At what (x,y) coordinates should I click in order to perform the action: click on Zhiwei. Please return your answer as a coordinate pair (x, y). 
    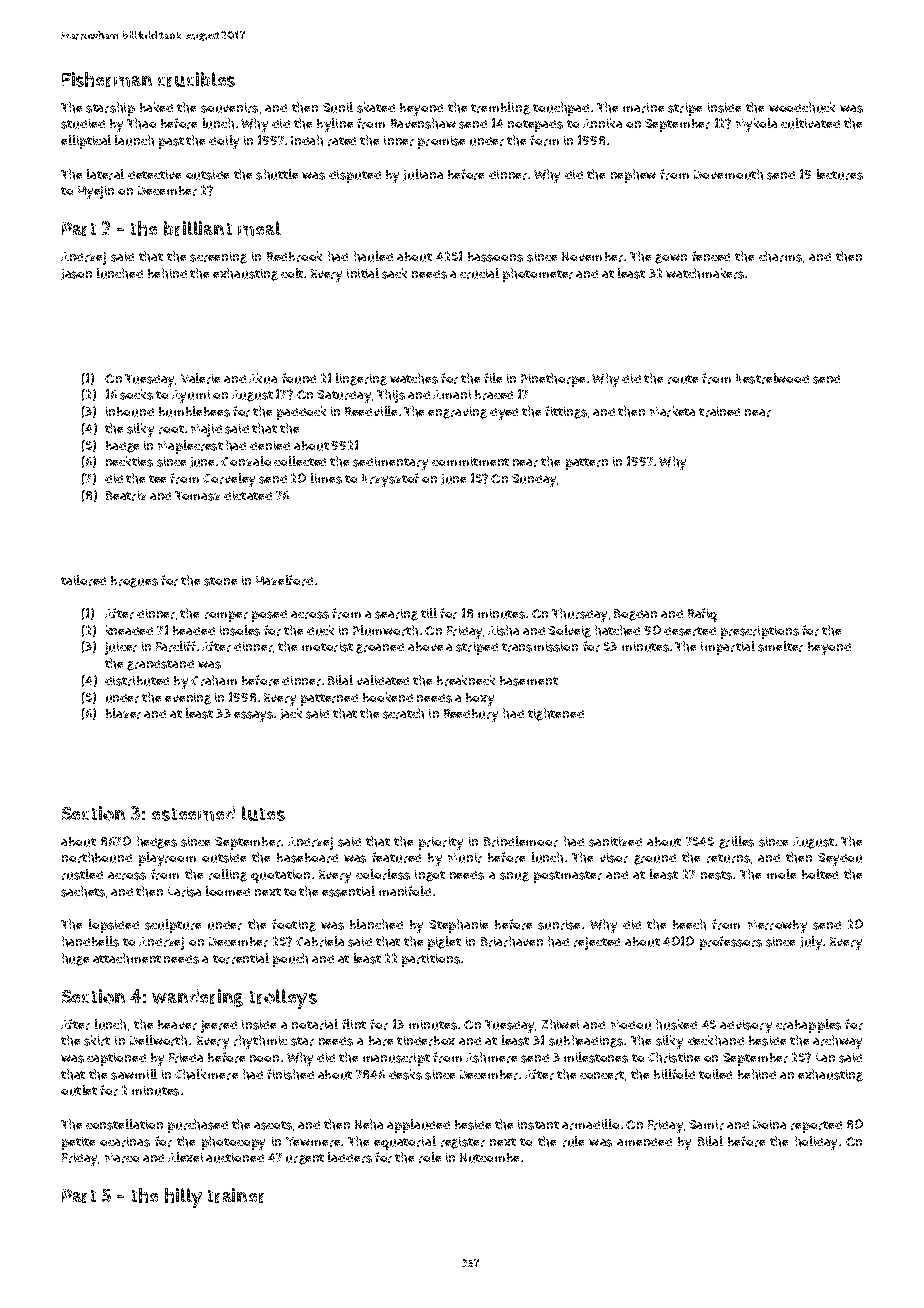
    Looking at the image, I should click on (560, 1024).
